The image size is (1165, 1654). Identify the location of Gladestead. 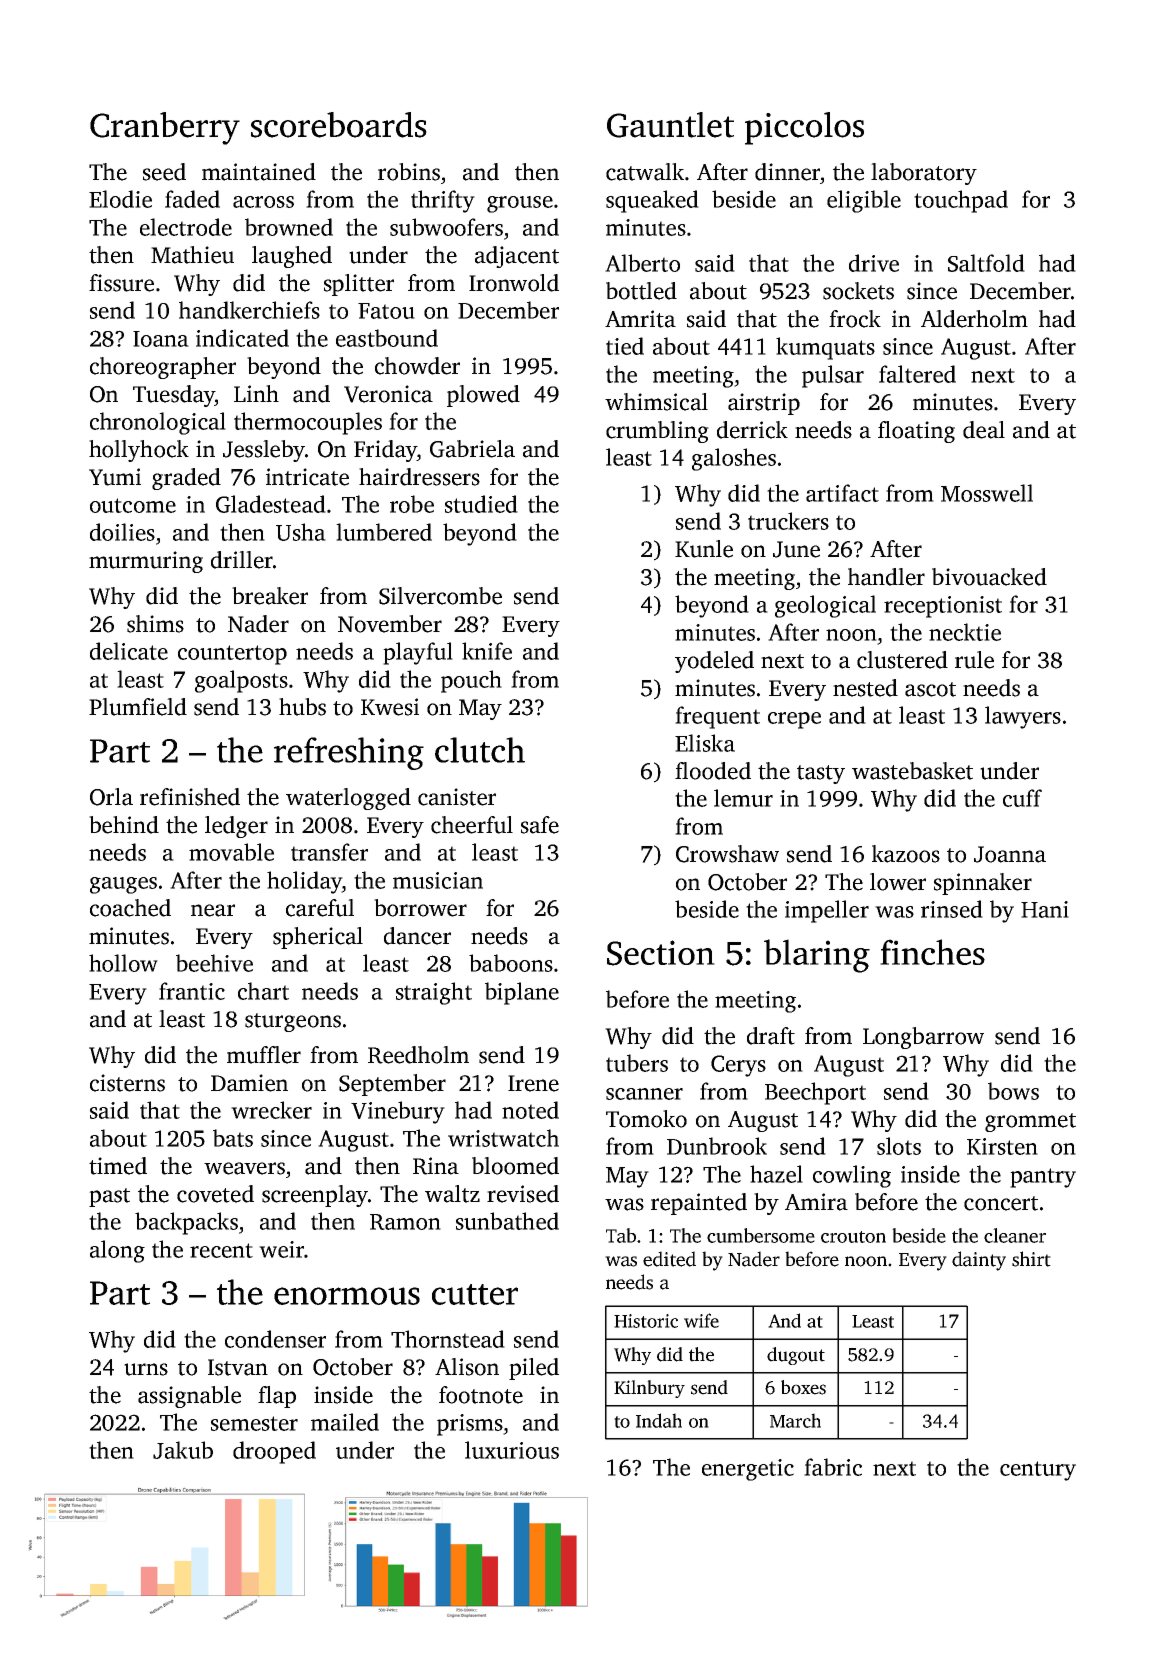
(271, 504).
